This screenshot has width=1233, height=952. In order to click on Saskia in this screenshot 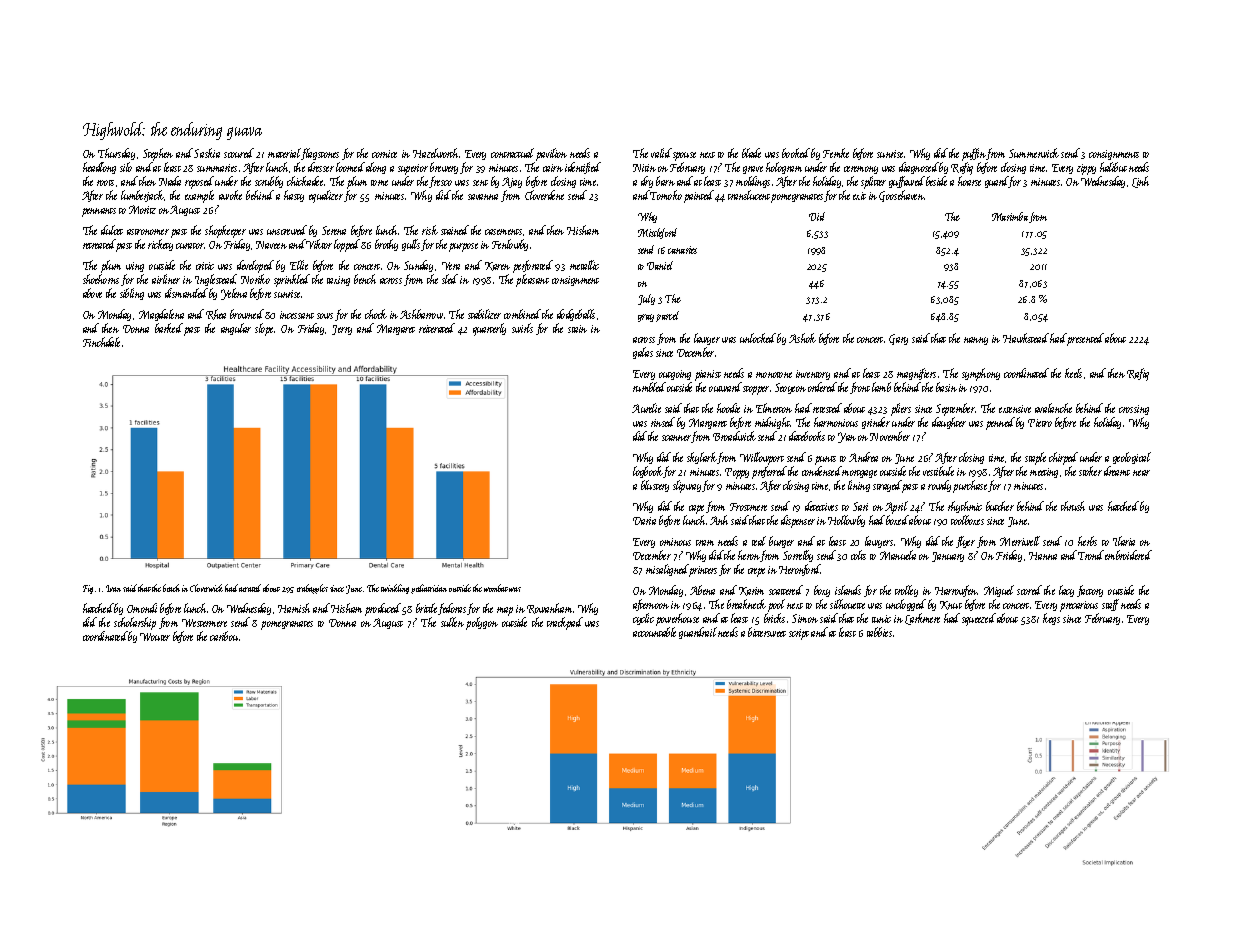, I will do `click(207, 153)`.
